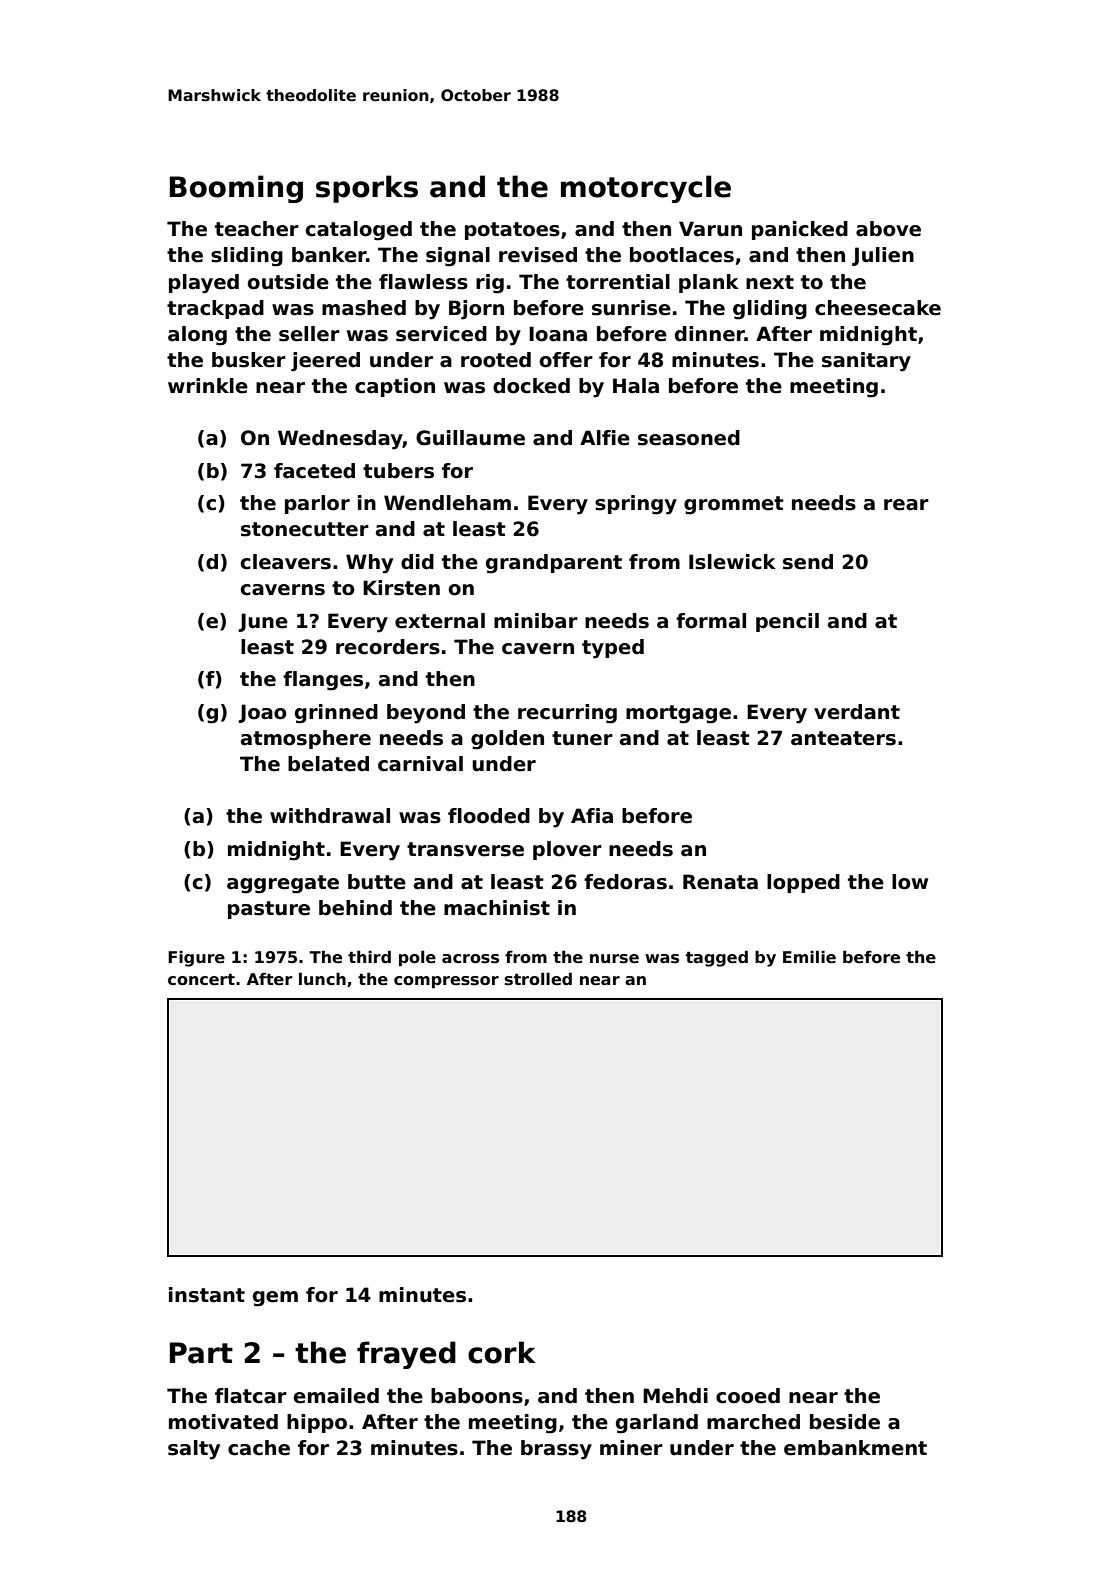  What do you see at coordinates (809, 957) in the document?
I see `Emilie` at bounding box center [809, 957].
